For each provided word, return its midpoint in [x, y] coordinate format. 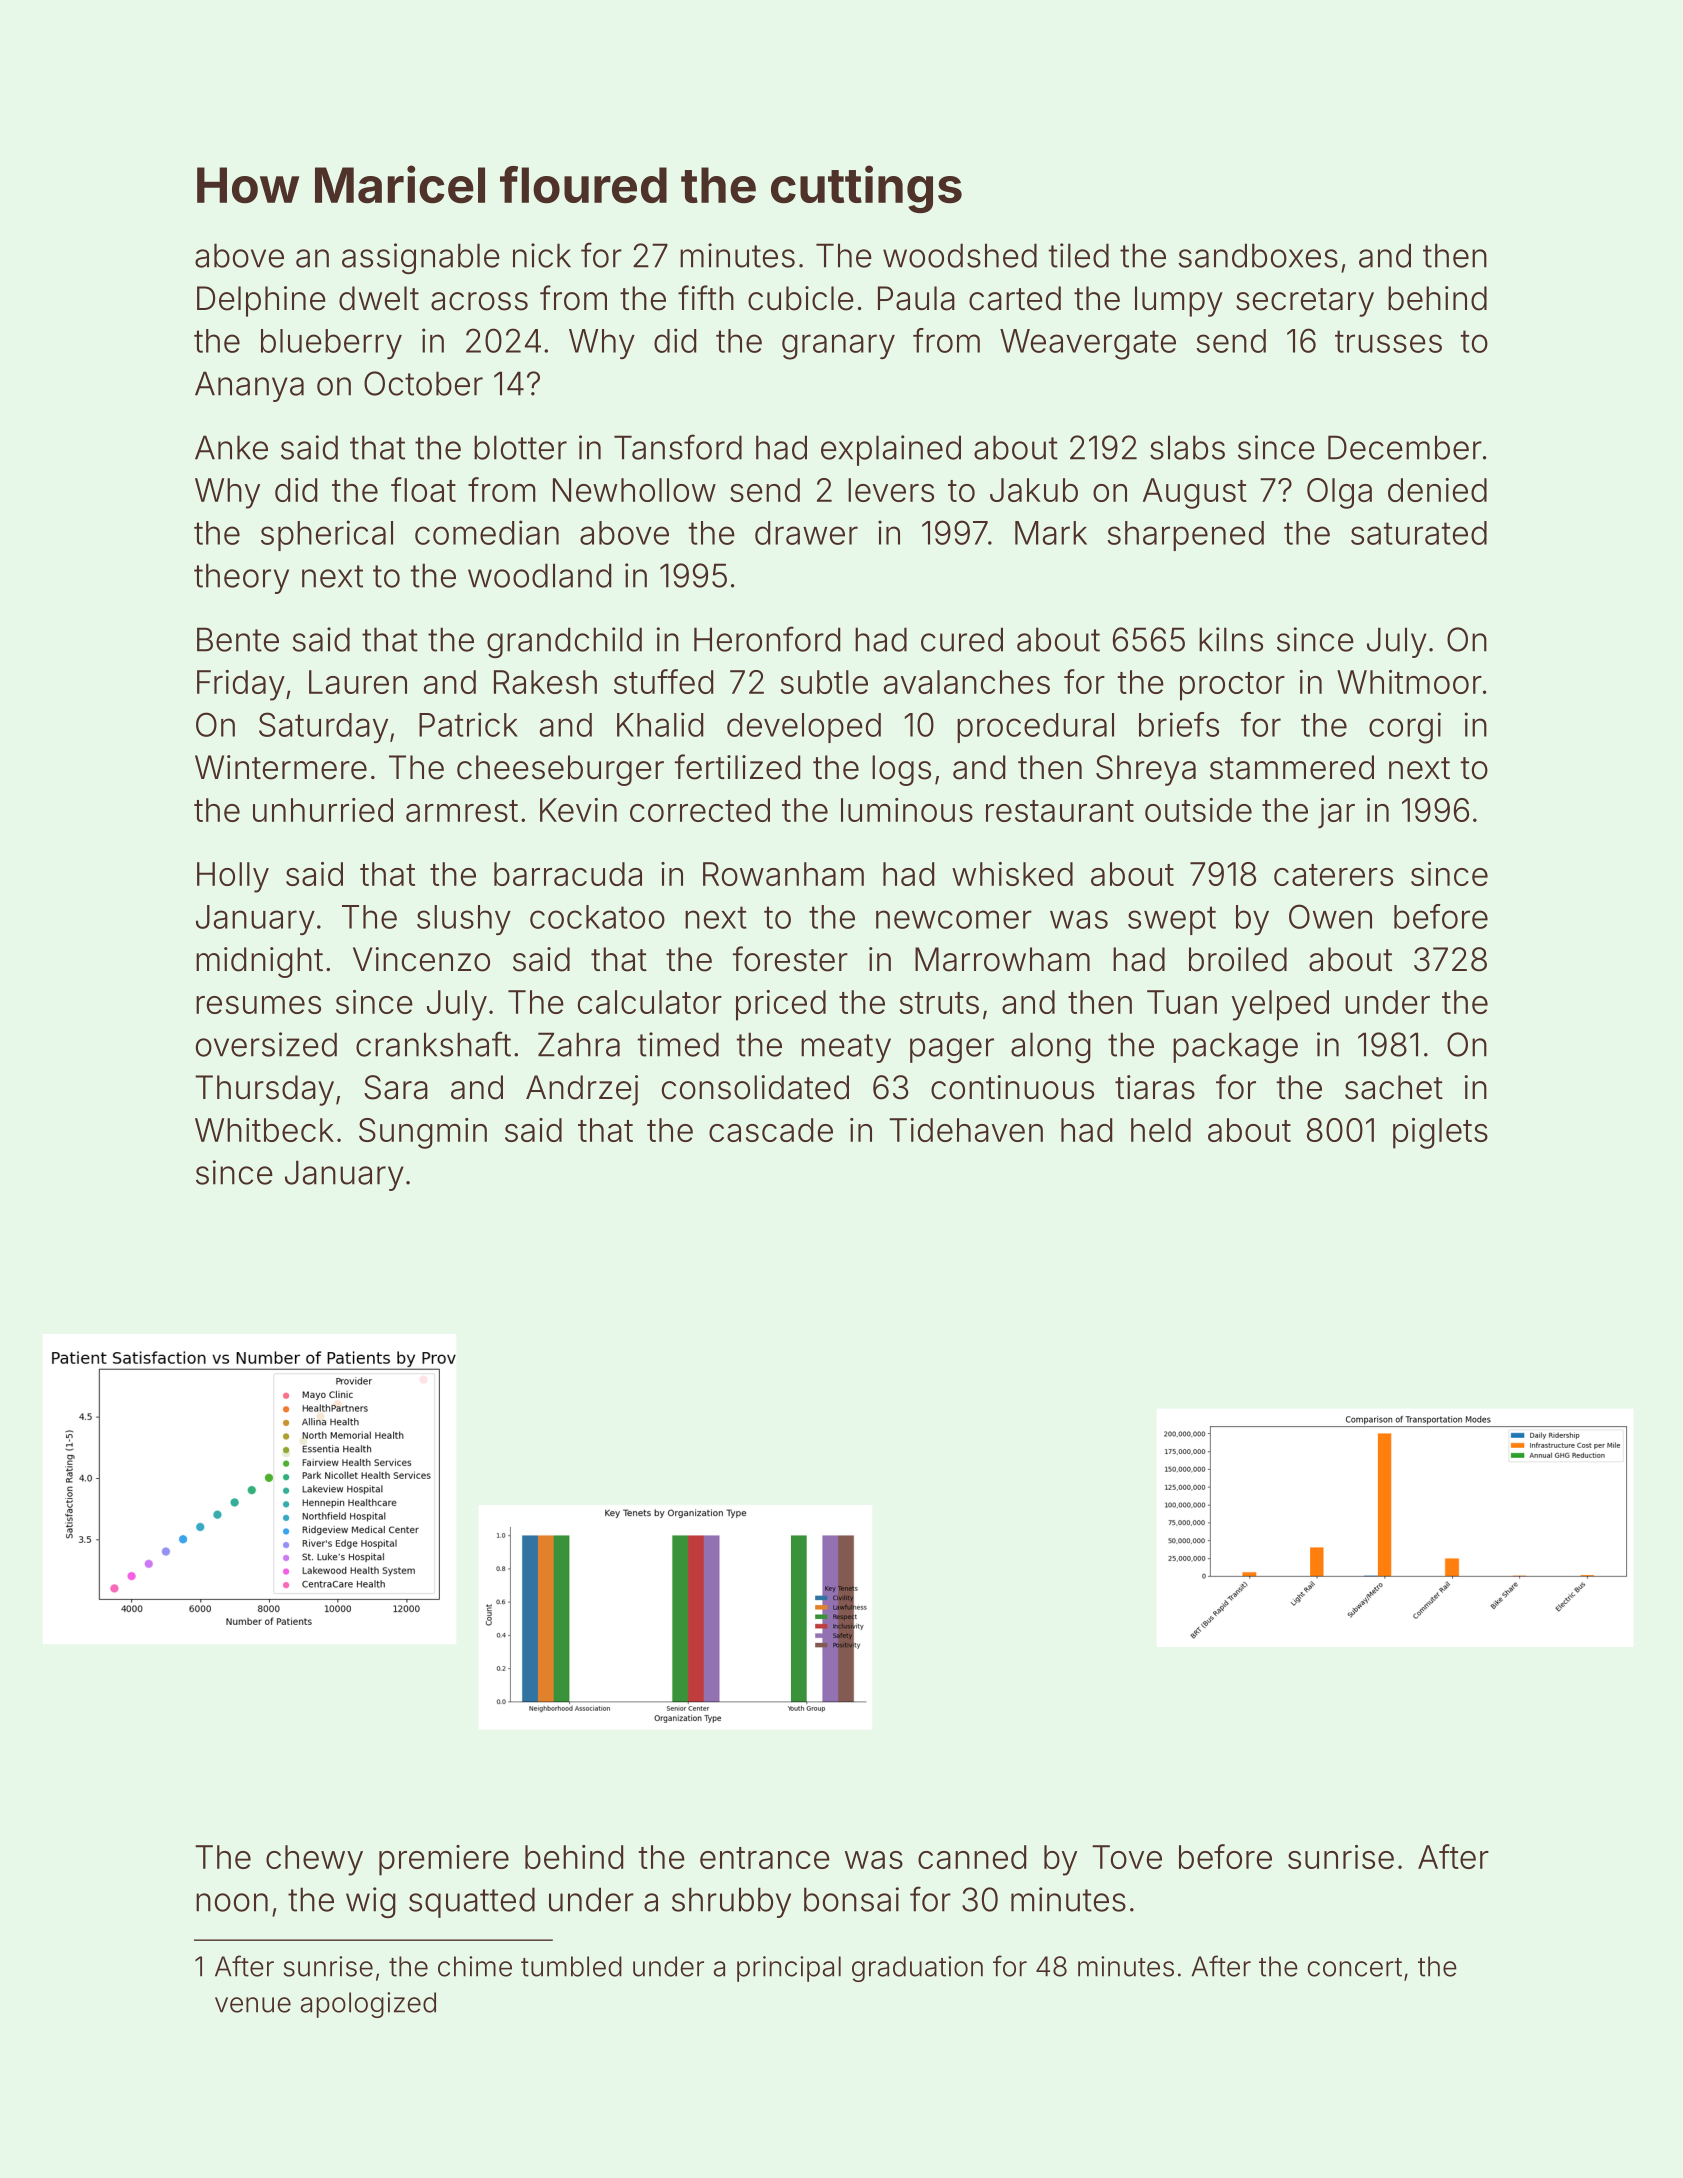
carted [1015, 298]
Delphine [261, 301]
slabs [1187, 447]
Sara [396, 1087]
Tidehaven [966, 1130]
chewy [314, 1860]
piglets [1440, 1133]
